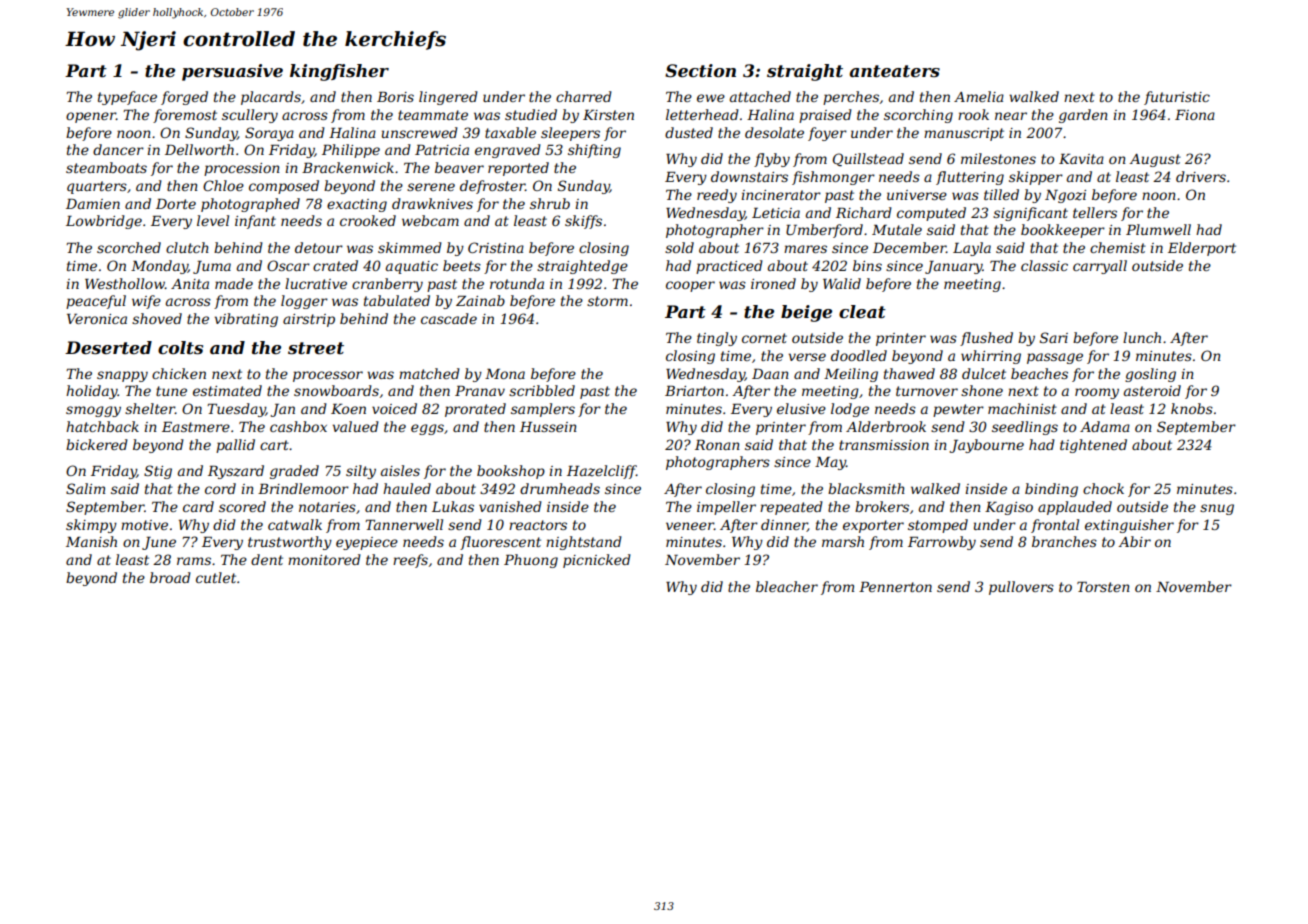 Image resolution: width=1308 pixels, height=924 pixels. What do you see at coordinates (295, 524) in the document?
I see `catwalk` at bounding box center [295, 524].
